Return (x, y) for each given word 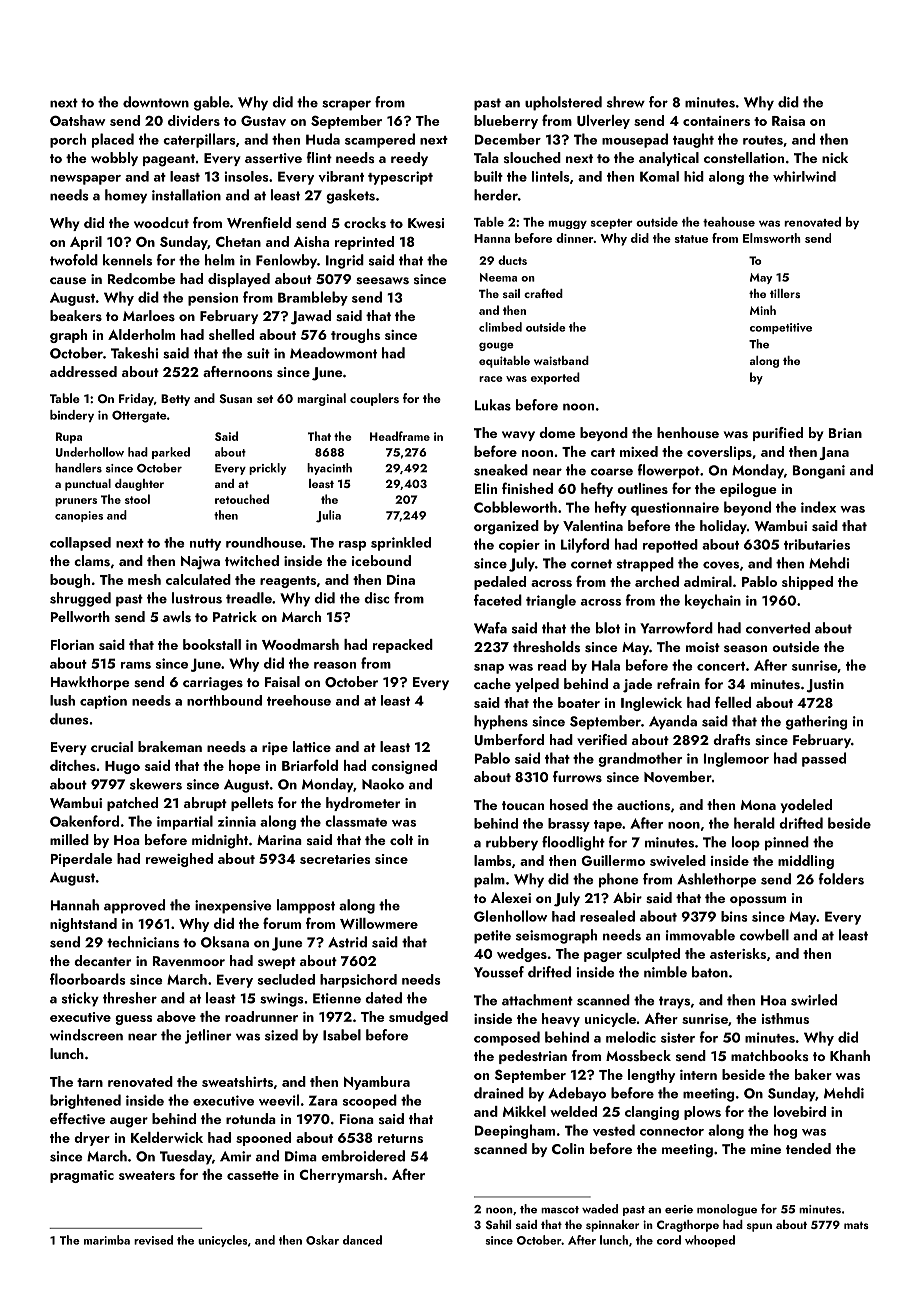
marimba (107, 1240)
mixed (639, 451)
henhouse (688, 433)
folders (841, 879)
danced (362, 1240)
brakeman (170, 746)
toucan (523, 805)
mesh (144, 579)
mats (856, 1225)
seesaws (382, 281)
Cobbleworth (515, 507)
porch (68, 140)
